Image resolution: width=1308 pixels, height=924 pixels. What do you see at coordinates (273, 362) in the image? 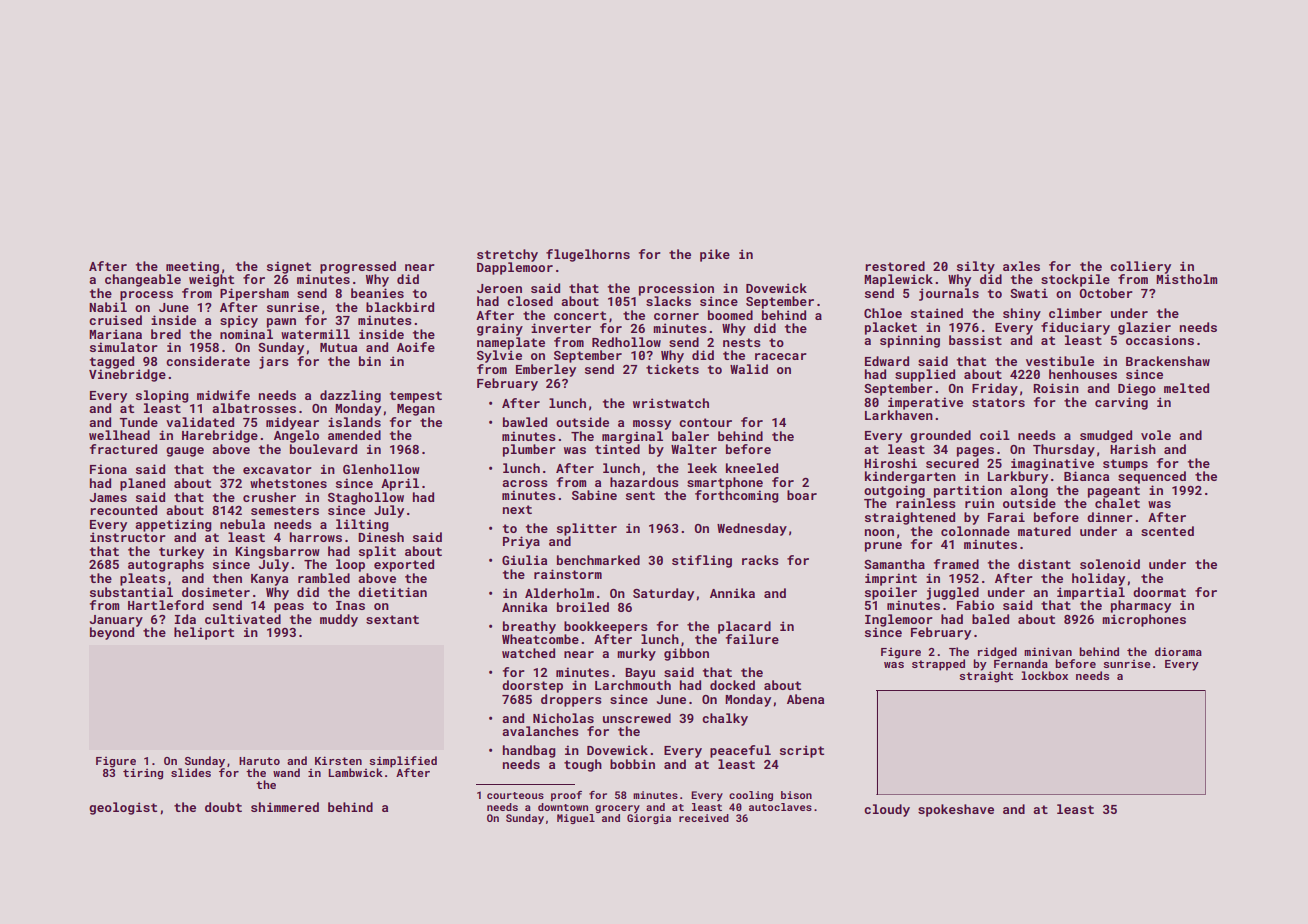
I see `jars` at bounding box center [273, 362].
